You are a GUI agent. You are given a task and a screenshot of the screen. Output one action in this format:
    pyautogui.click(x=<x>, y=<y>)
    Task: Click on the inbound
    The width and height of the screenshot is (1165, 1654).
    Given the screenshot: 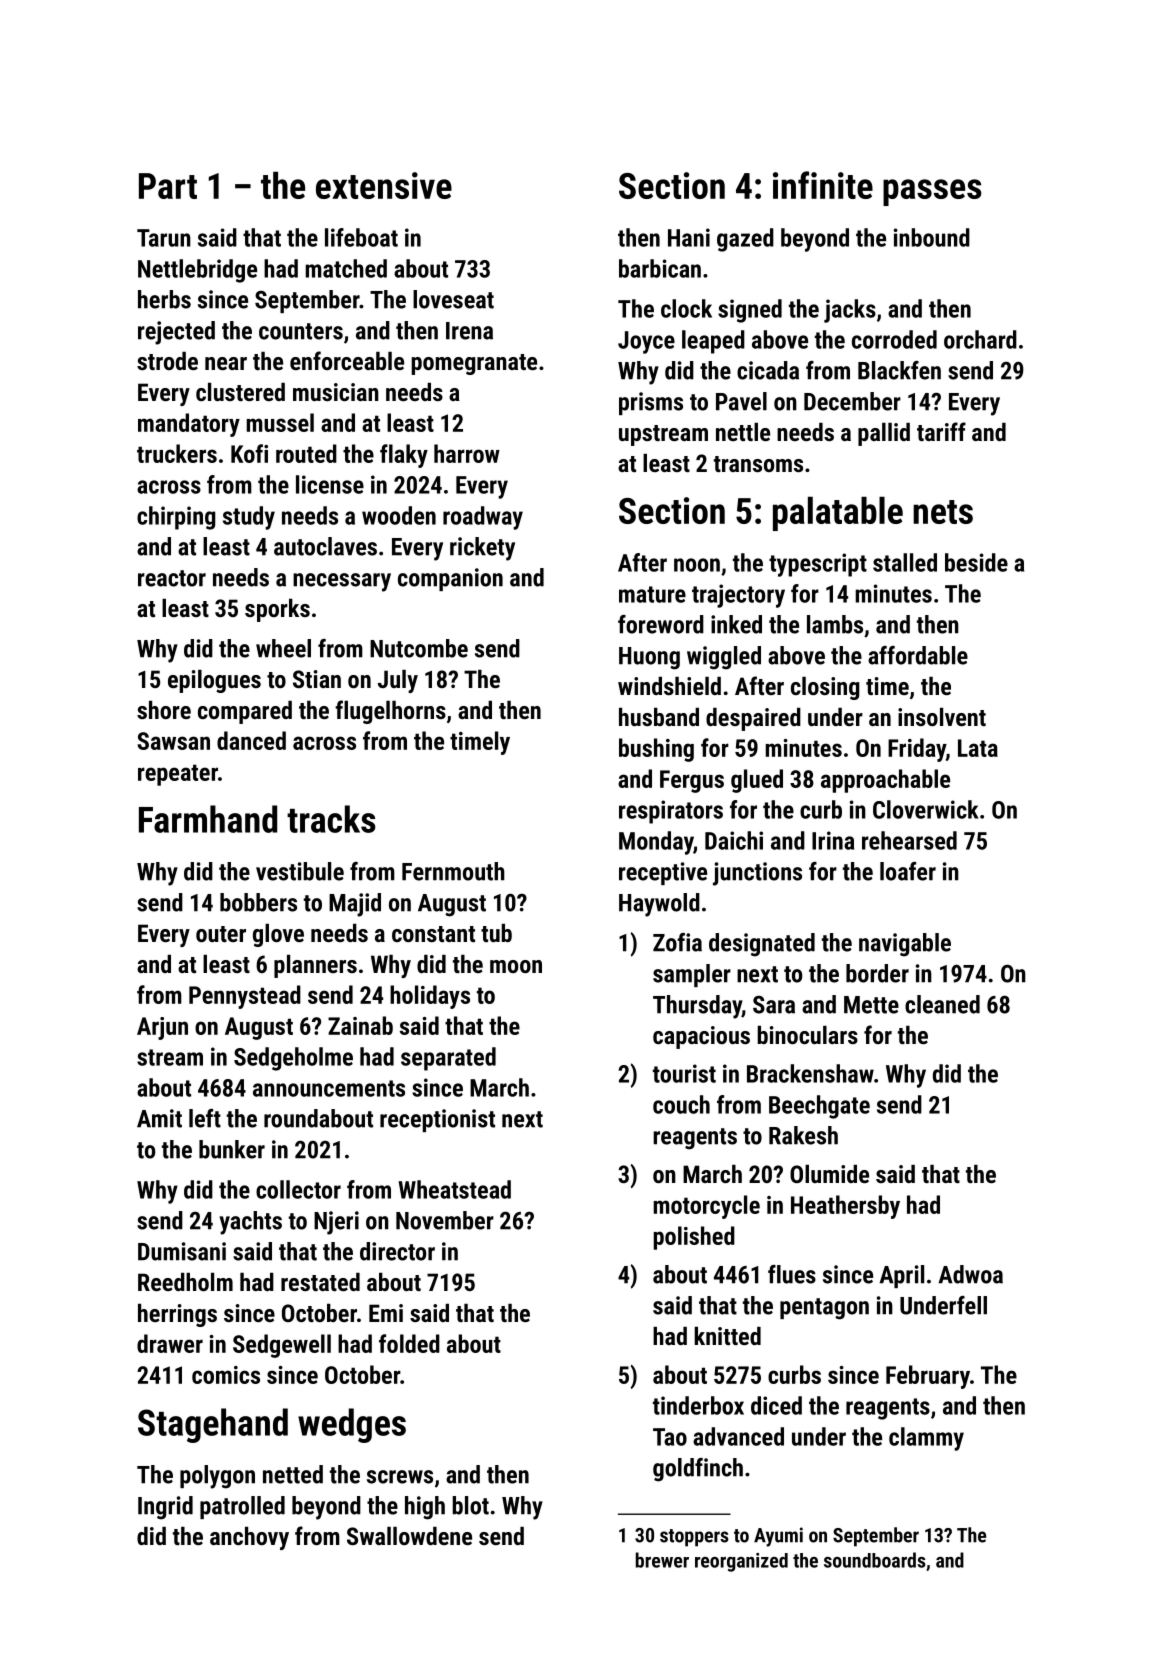 What is the action you would take?
    pyautogui.click(x=932, y=237)
